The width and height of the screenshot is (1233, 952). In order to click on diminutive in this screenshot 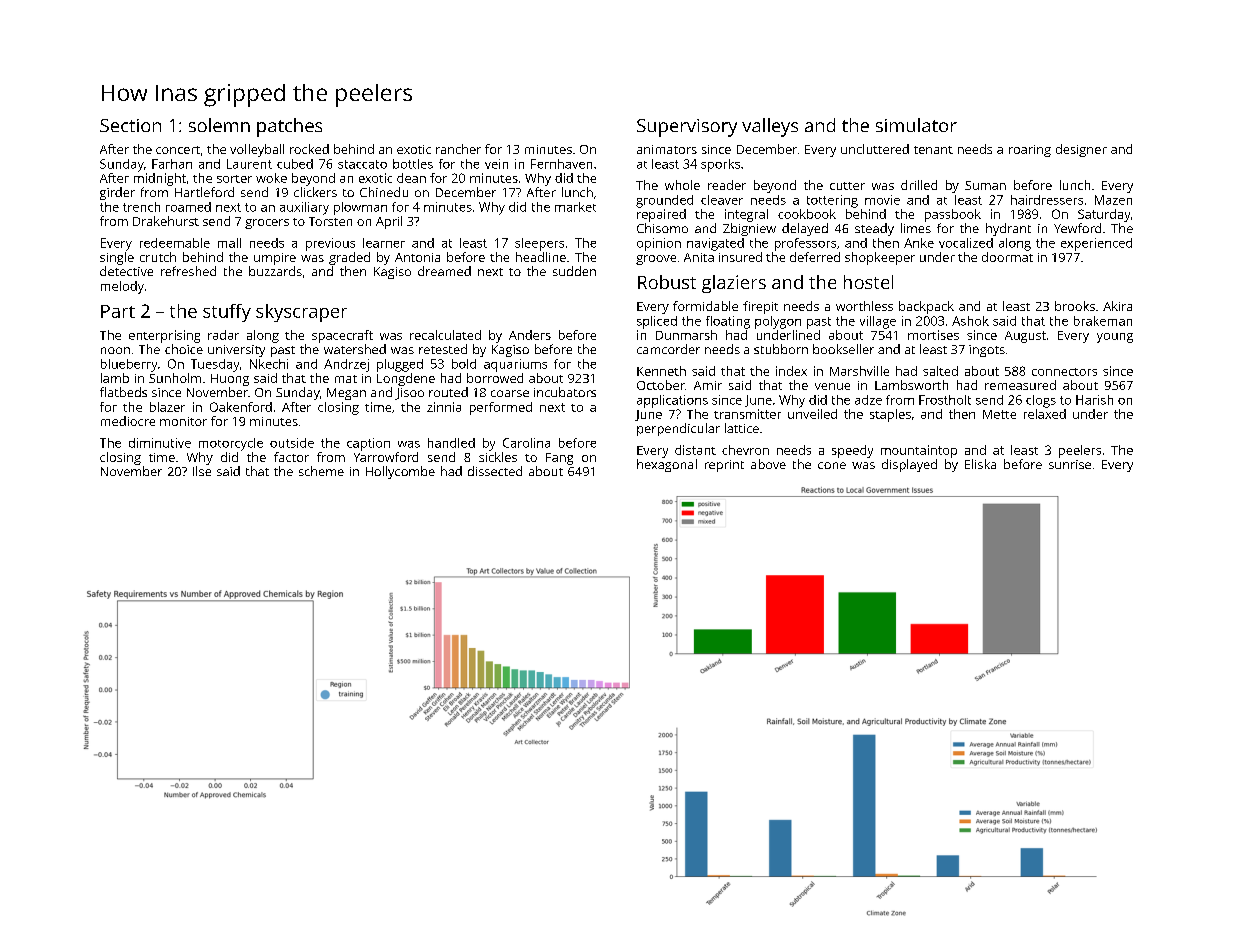, I will do `click(160, 443)`.
